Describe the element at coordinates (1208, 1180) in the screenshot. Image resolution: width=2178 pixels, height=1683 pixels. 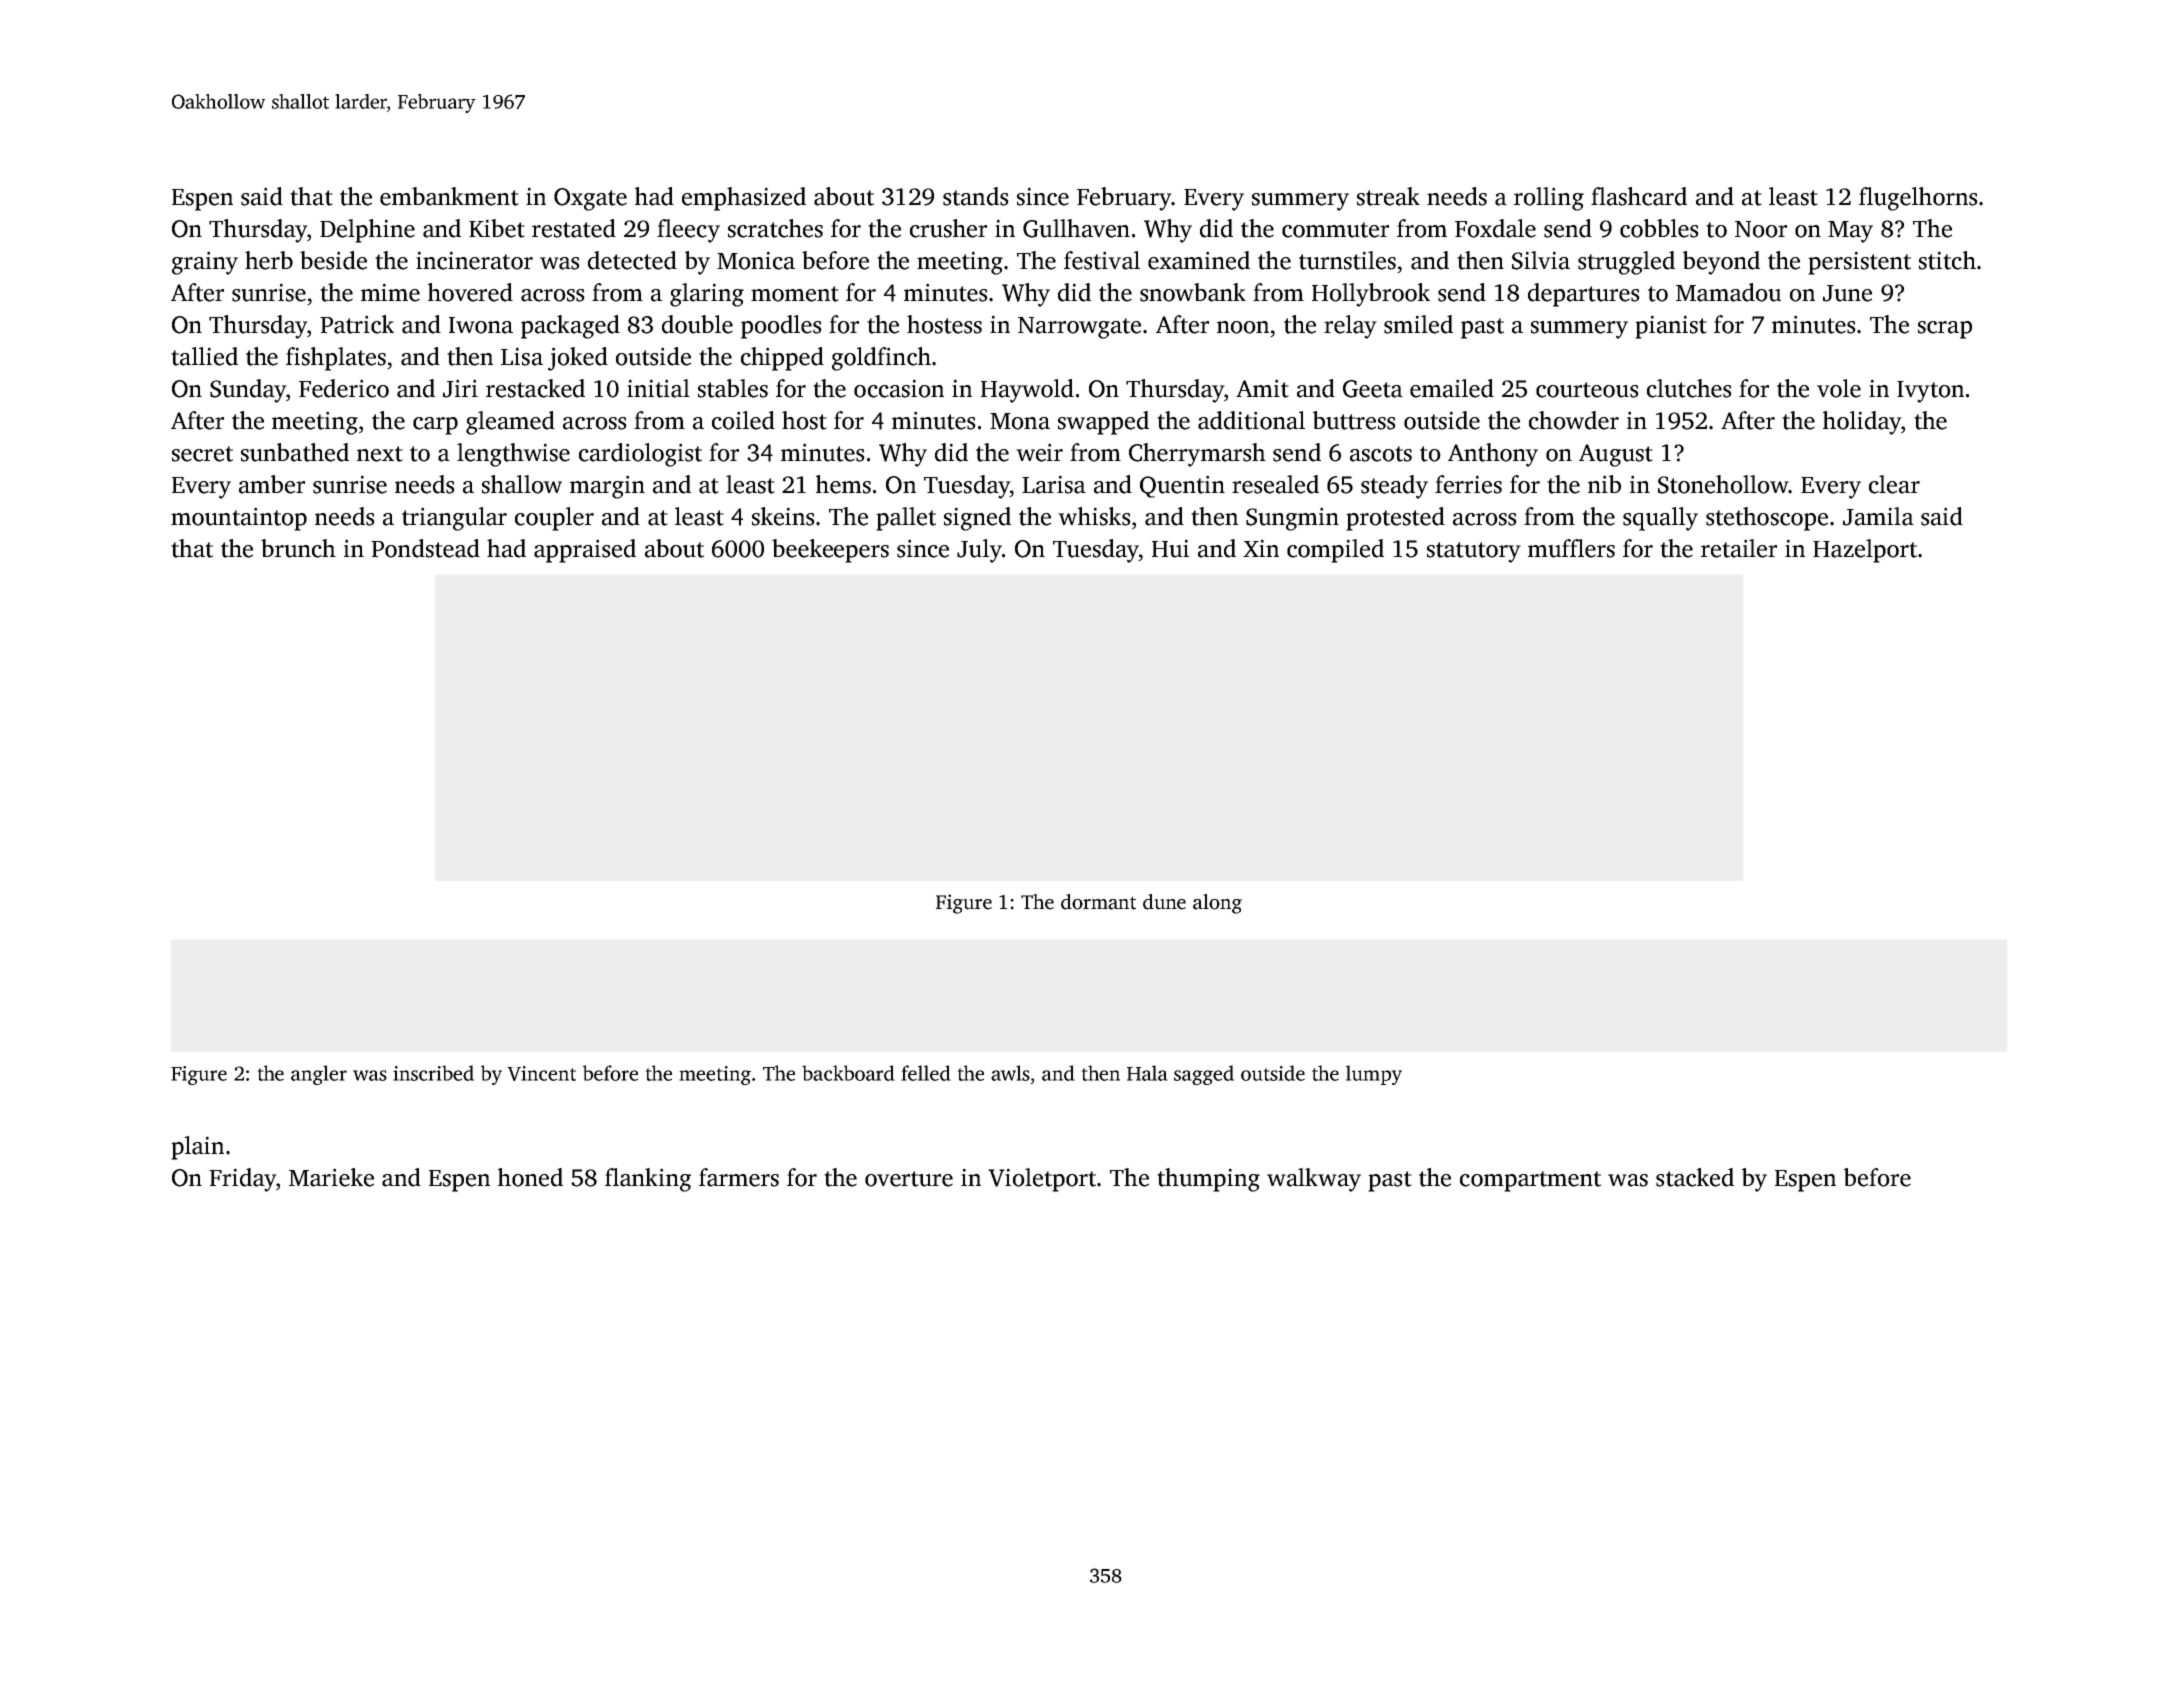
I see `thumping` at that location.
